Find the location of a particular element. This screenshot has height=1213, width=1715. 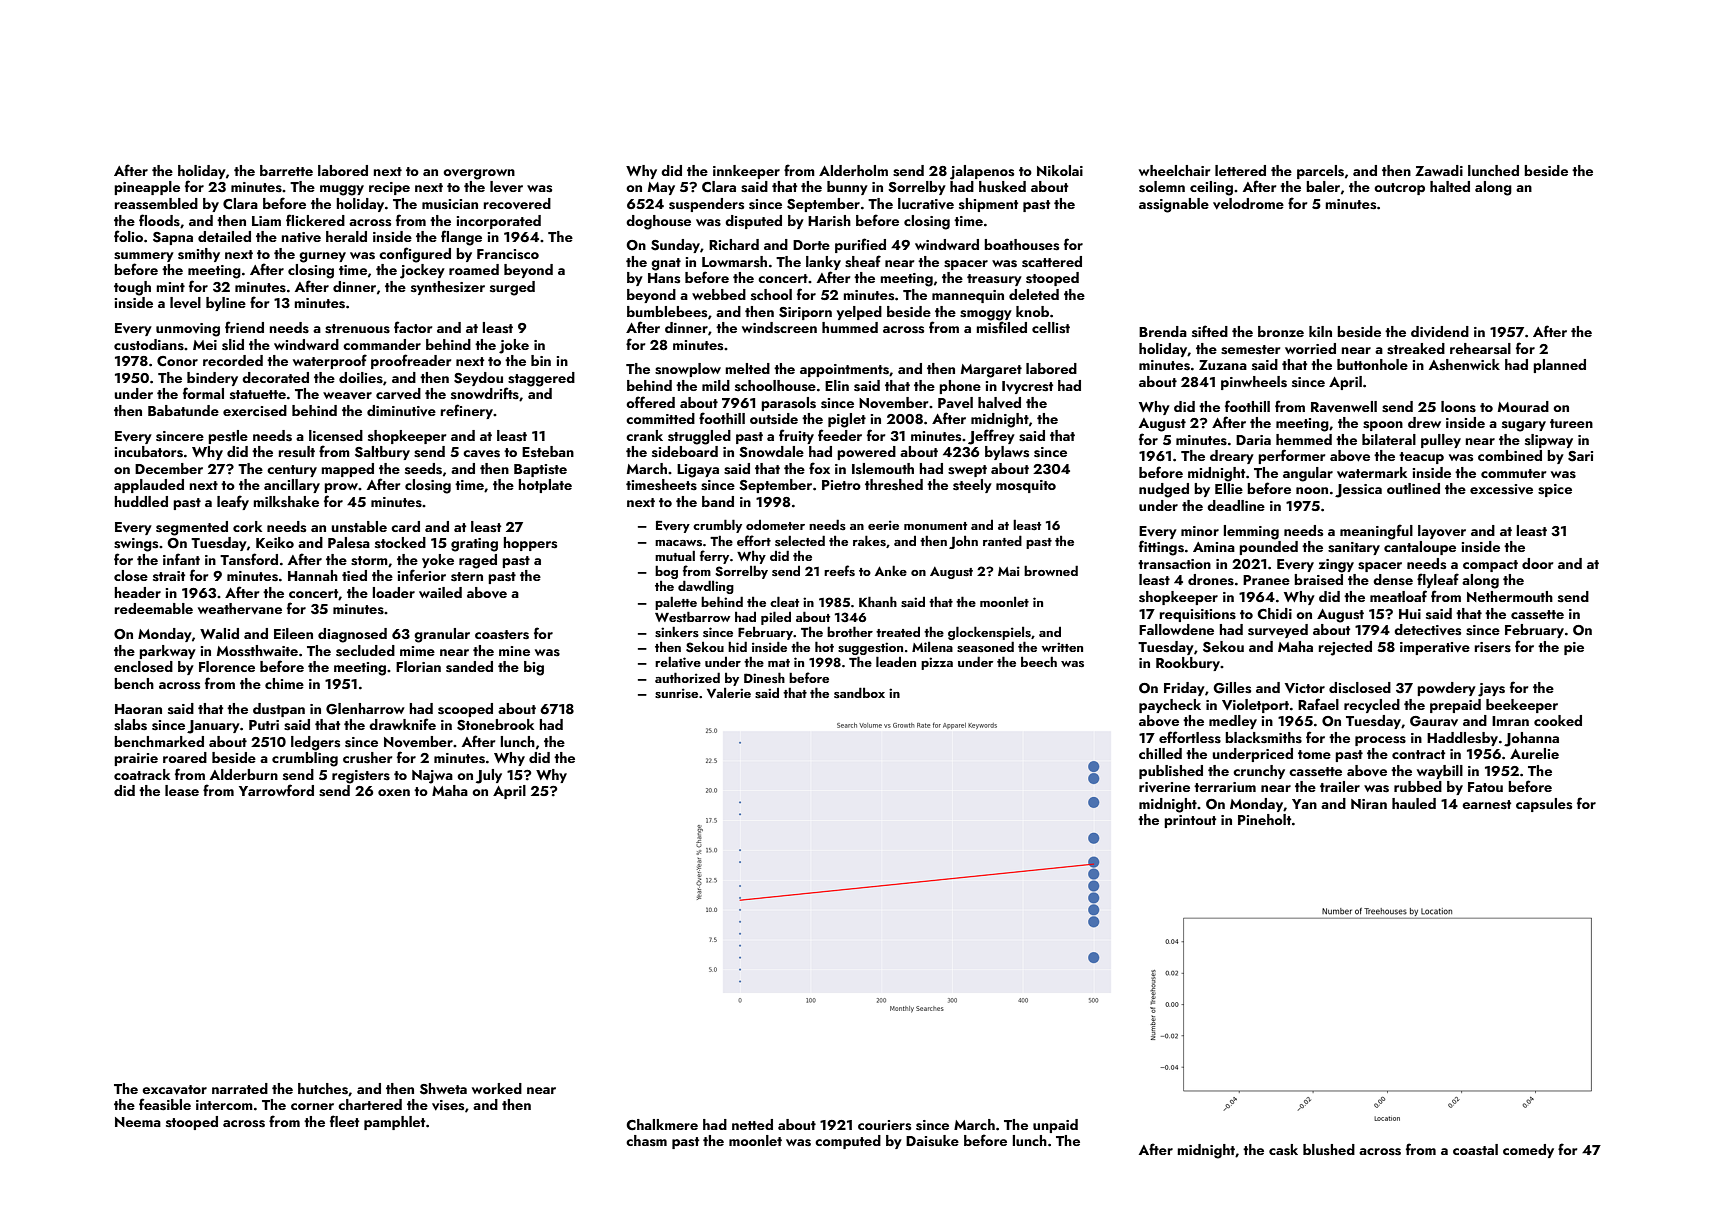

threshed is located at coordinates (894, 485).
